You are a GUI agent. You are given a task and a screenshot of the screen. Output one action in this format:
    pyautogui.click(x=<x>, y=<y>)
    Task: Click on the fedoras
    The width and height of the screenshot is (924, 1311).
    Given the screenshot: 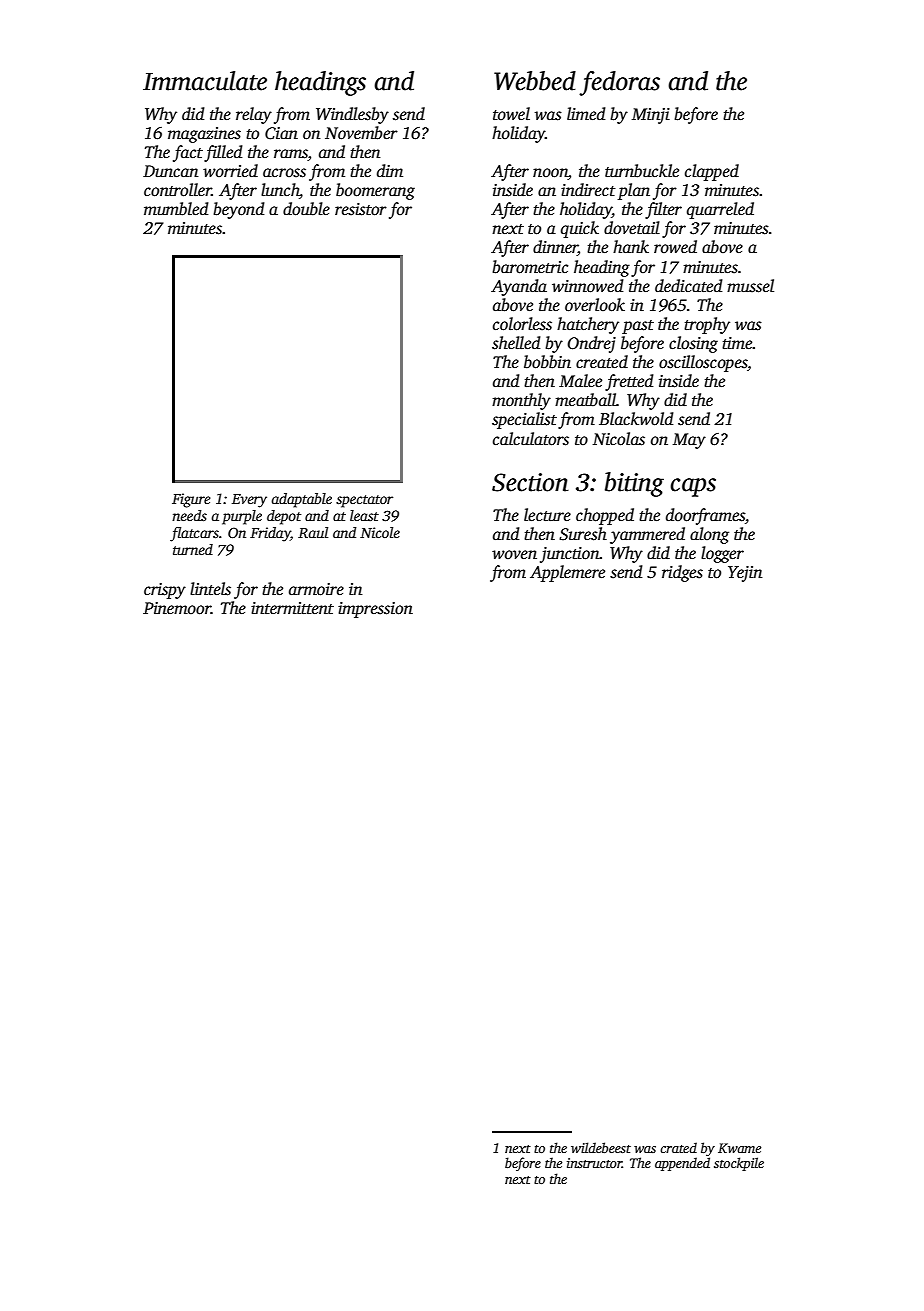 What is the action you would take?
    pyautogui.click(x=619, y=83)
